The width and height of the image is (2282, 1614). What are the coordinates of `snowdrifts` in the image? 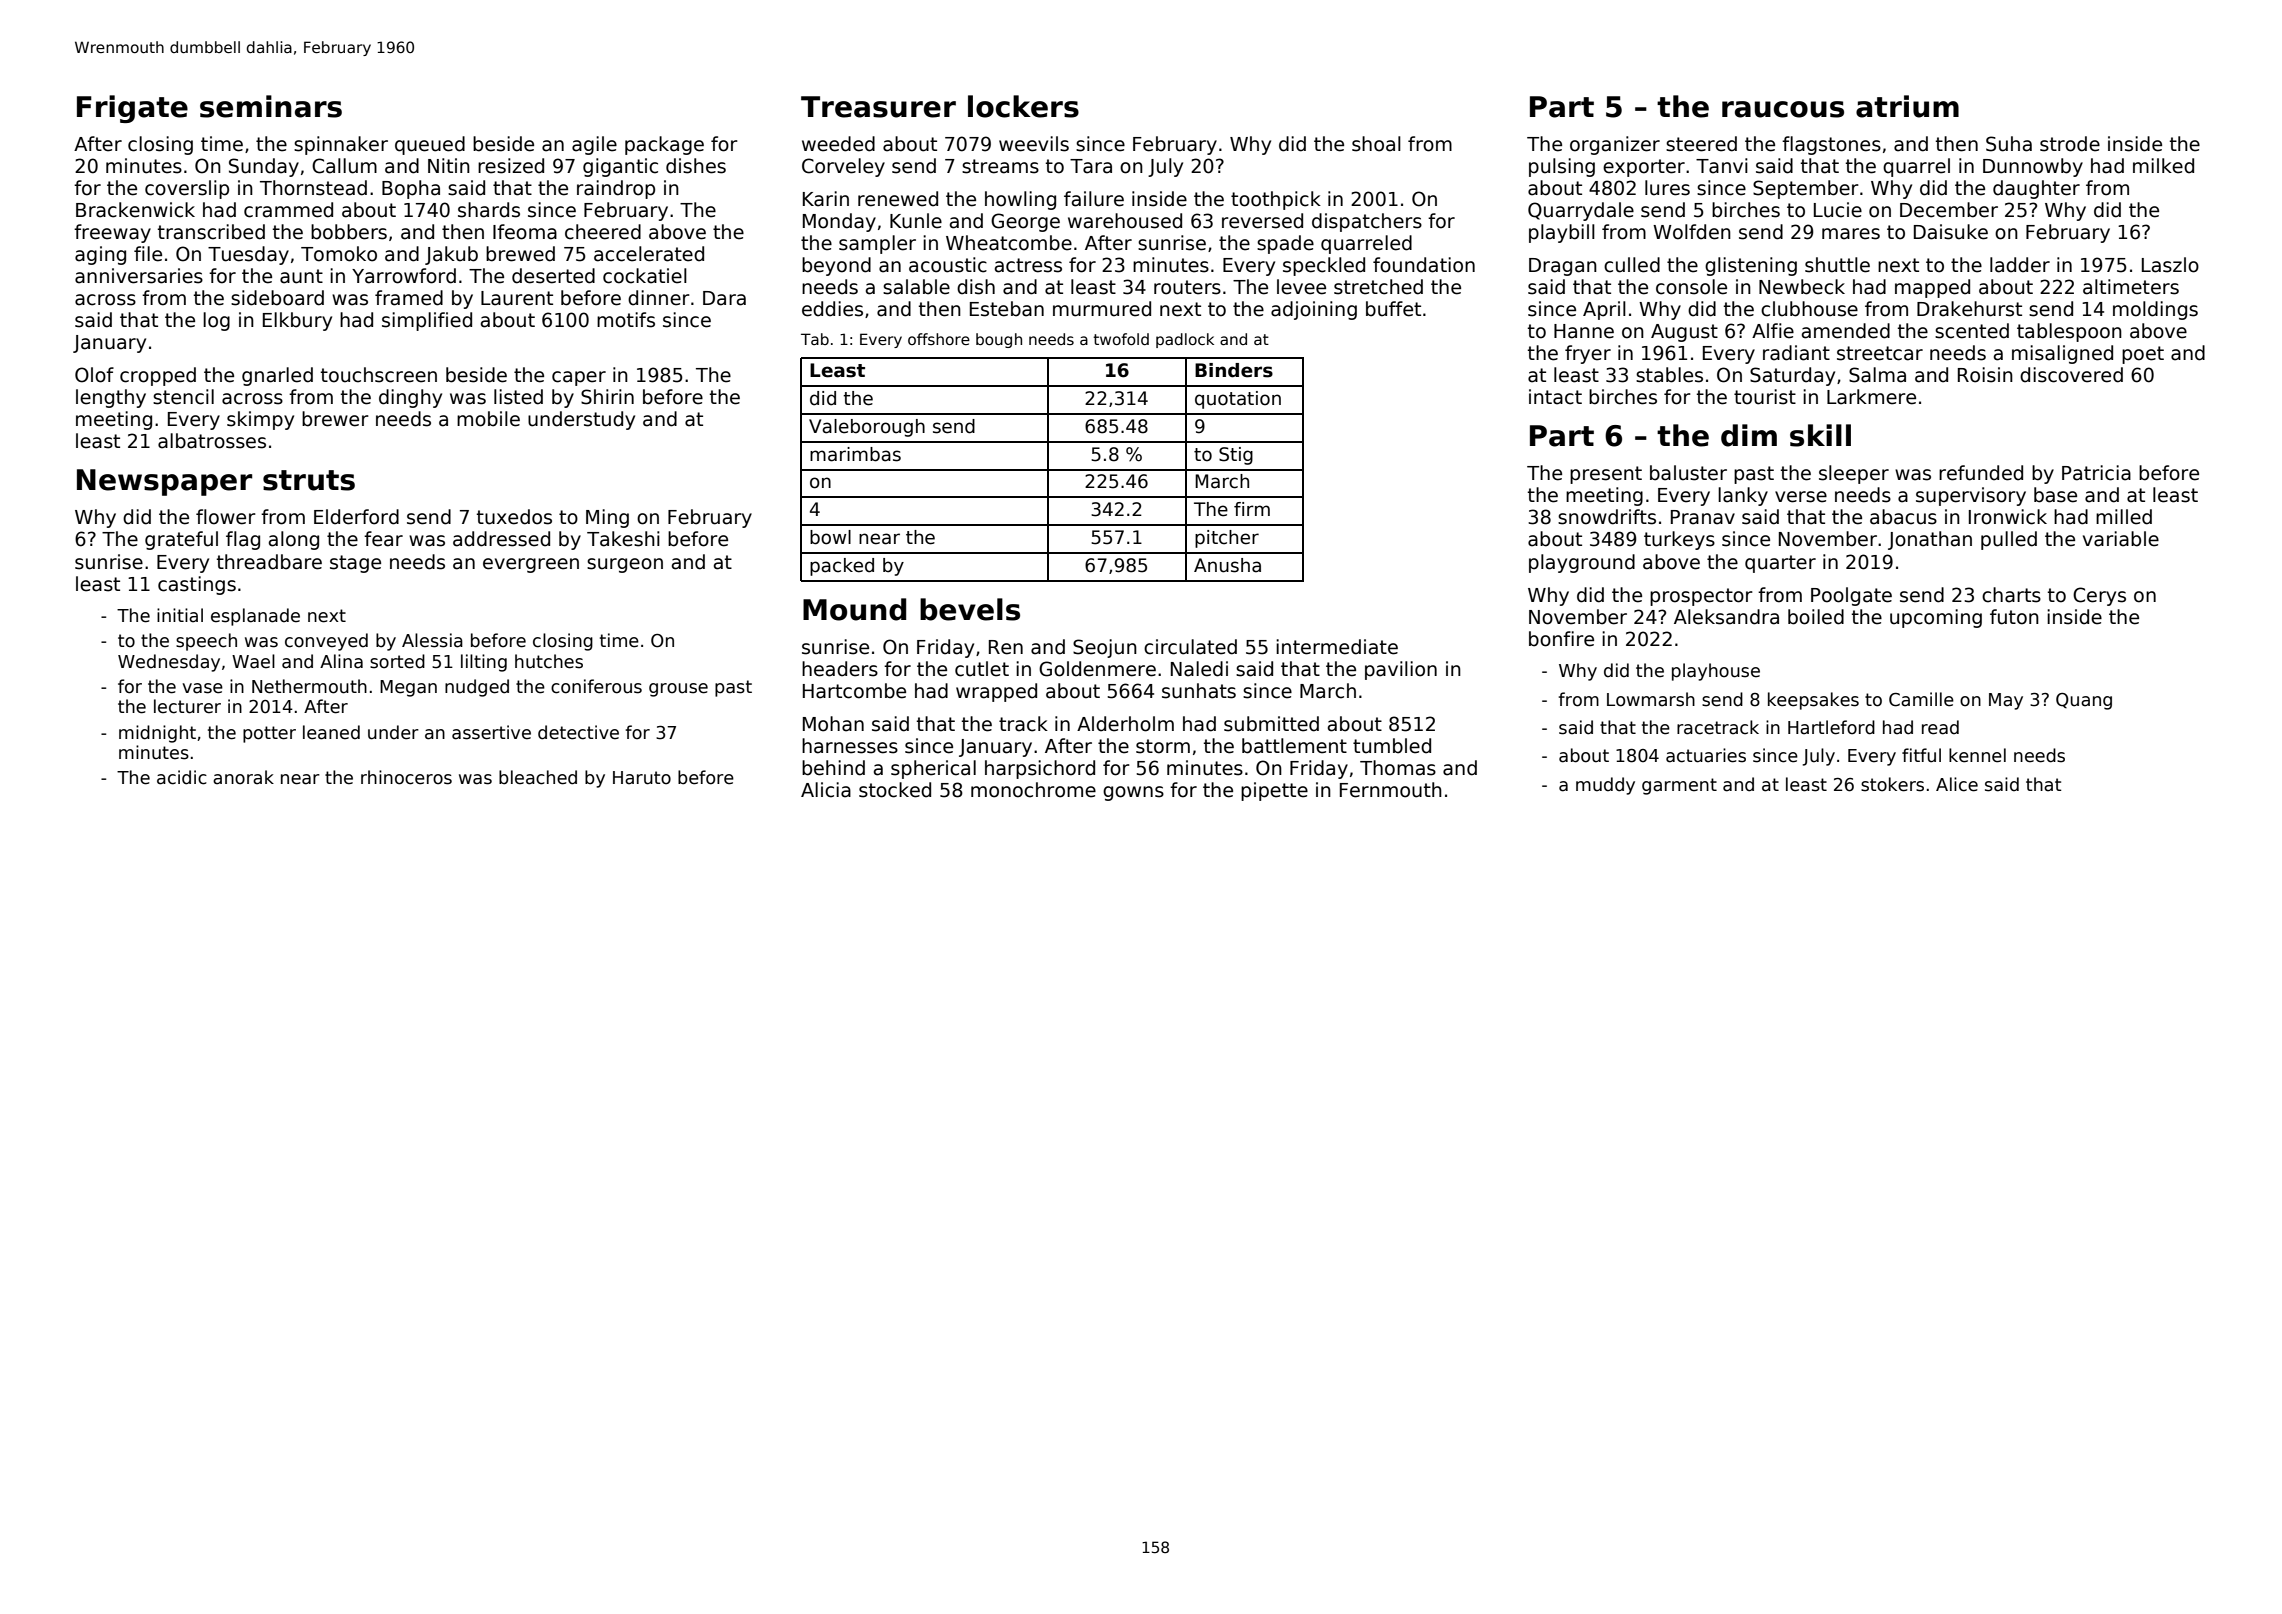 It's located at (1607, 517).
